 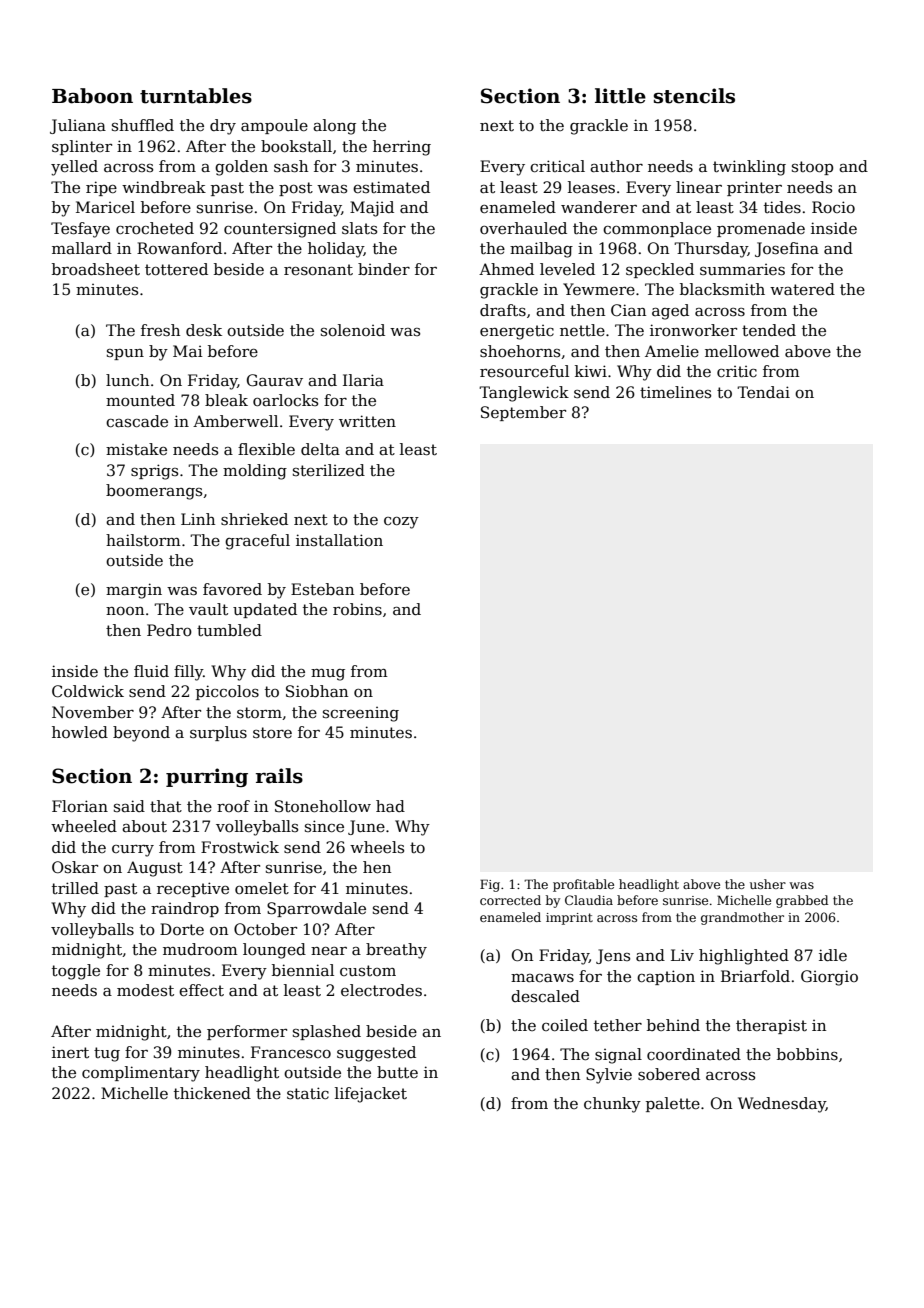 I want to click on speckled, so click(x=660, y=270).
